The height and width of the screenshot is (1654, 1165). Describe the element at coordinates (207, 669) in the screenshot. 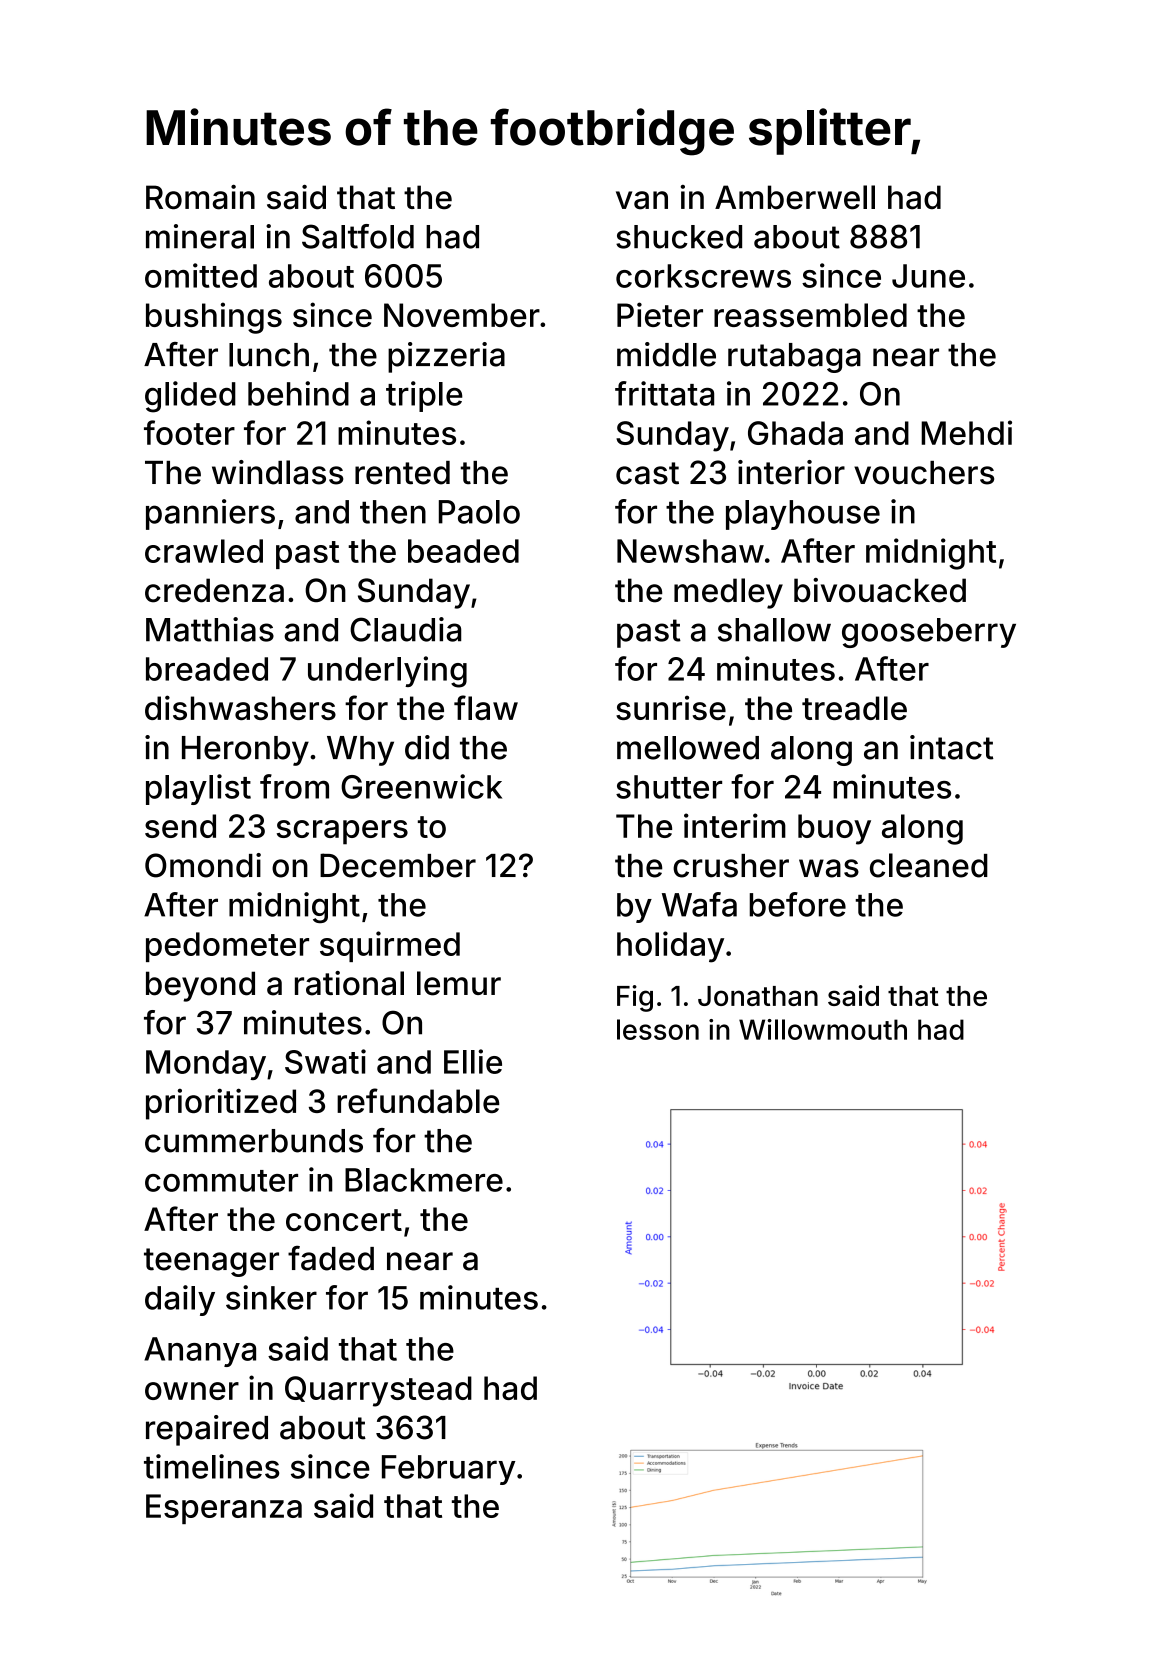

I see `breaded` at that location.
